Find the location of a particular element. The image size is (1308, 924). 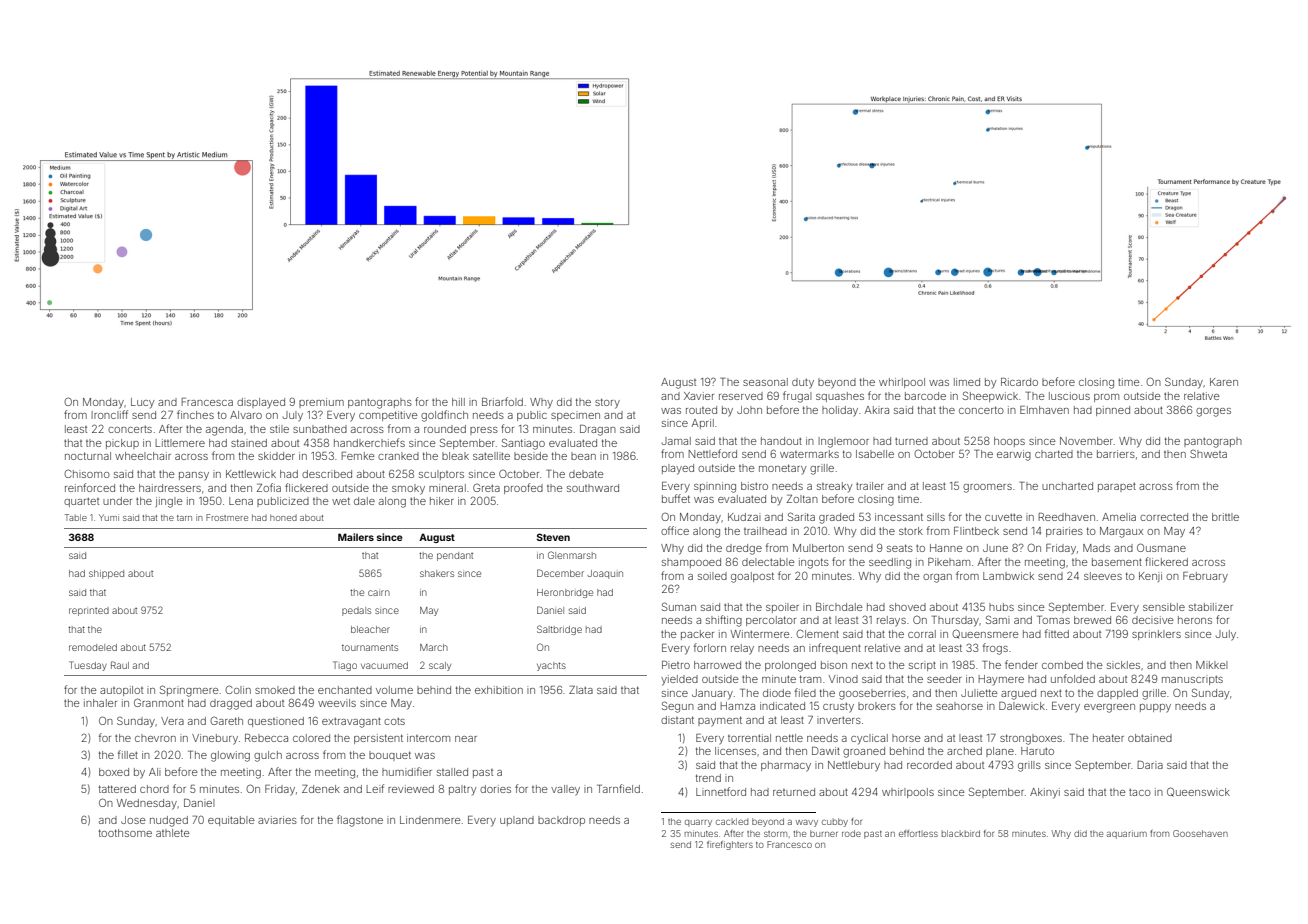

Yumi is located at coordinates (109, 517).
